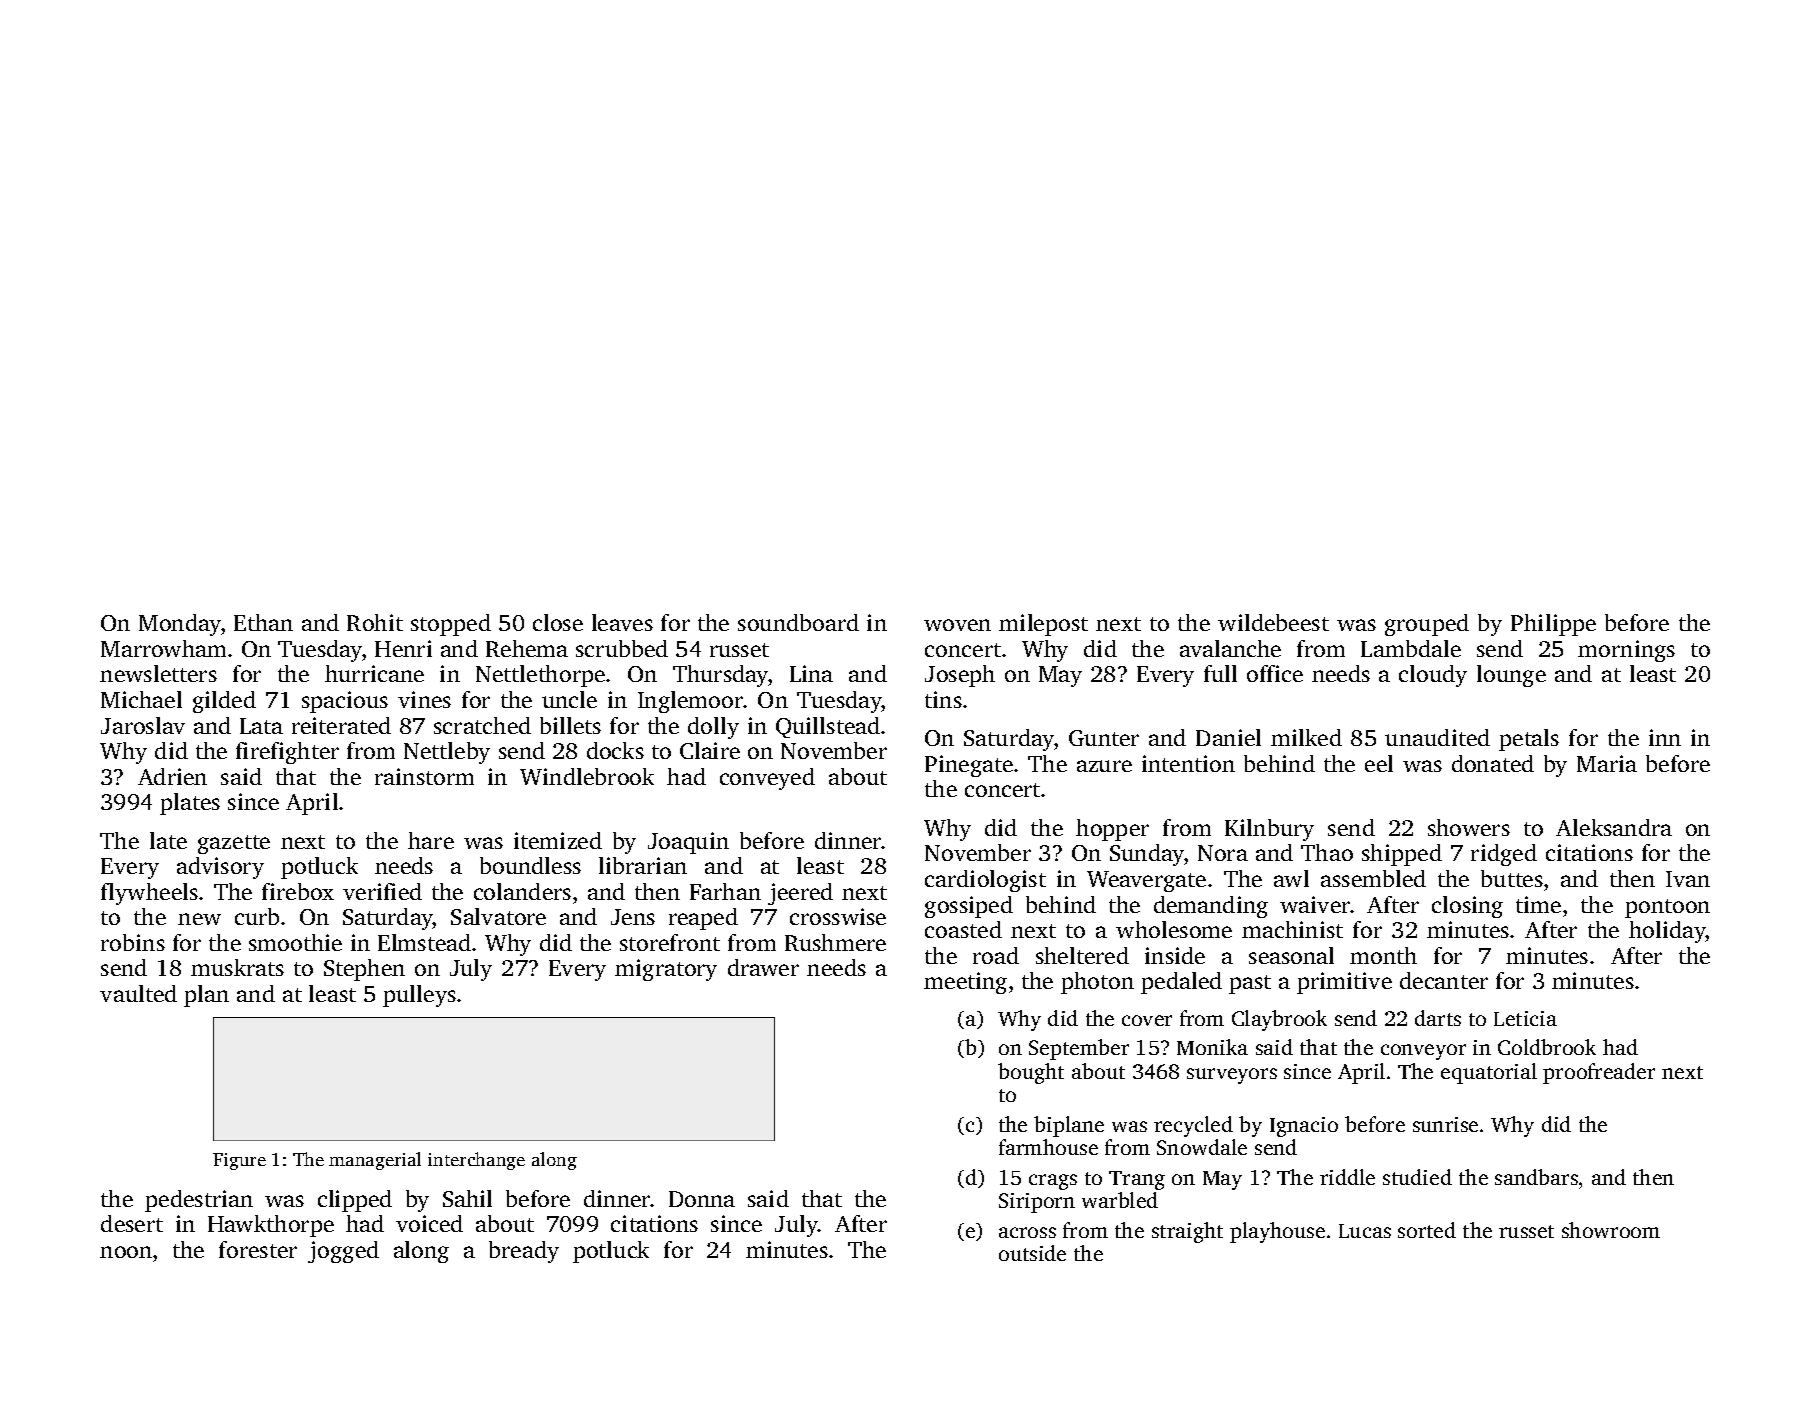  I want to click on milepost, so click(1043, 625).
